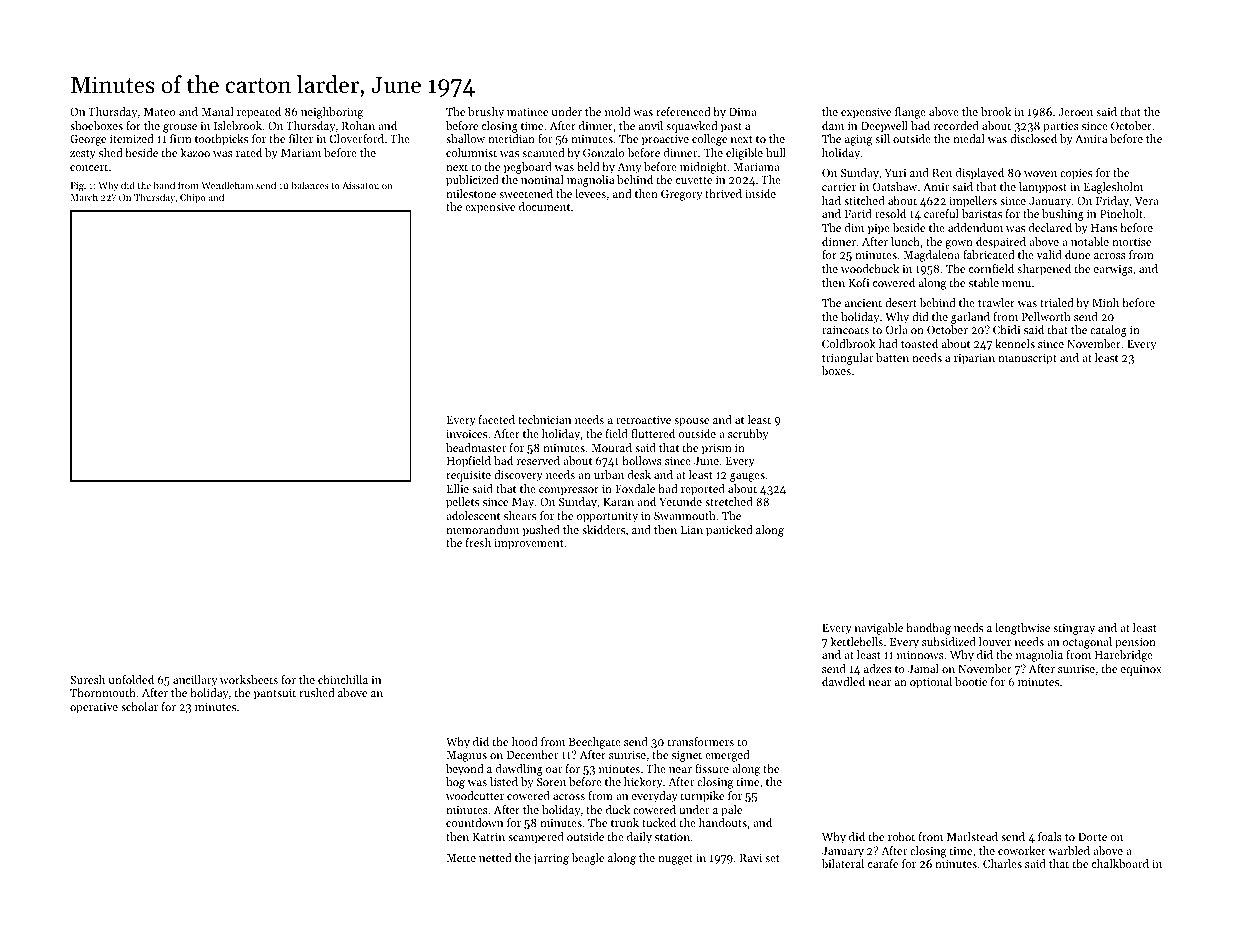 The height and width of the image is (952, 1233). I want to click on invoices, so click(466, 434).
